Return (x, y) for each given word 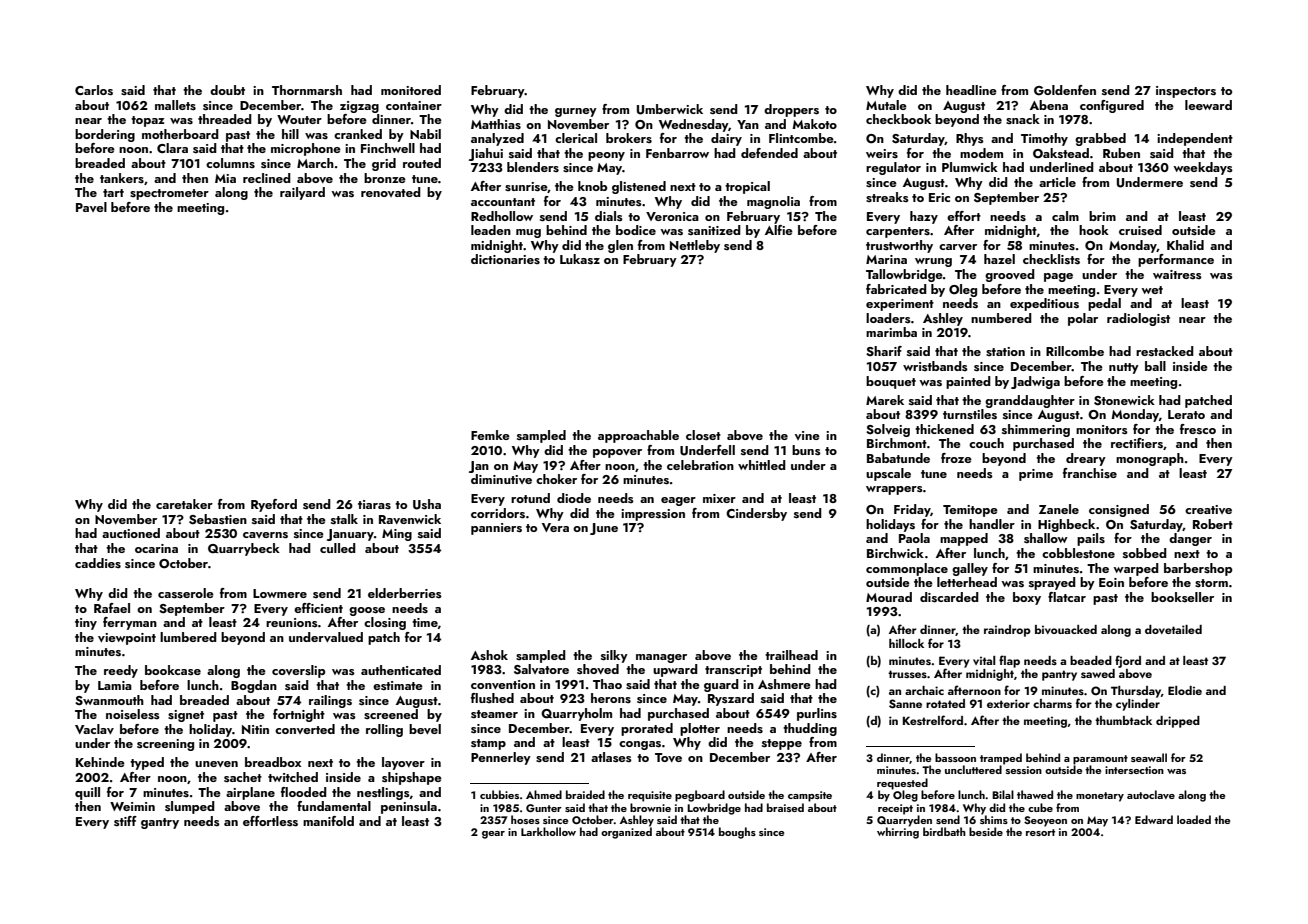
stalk (344, 519)
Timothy (1044, 139)
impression (653, 515)
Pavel (91, 207)
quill (87, 793)
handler (992, 524)
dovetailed (1173, 629)
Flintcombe (801, 138)
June (604, 529)
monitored (411, 90)
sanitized (714, 230)
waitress (1177, 274)
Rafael (112, 608)
